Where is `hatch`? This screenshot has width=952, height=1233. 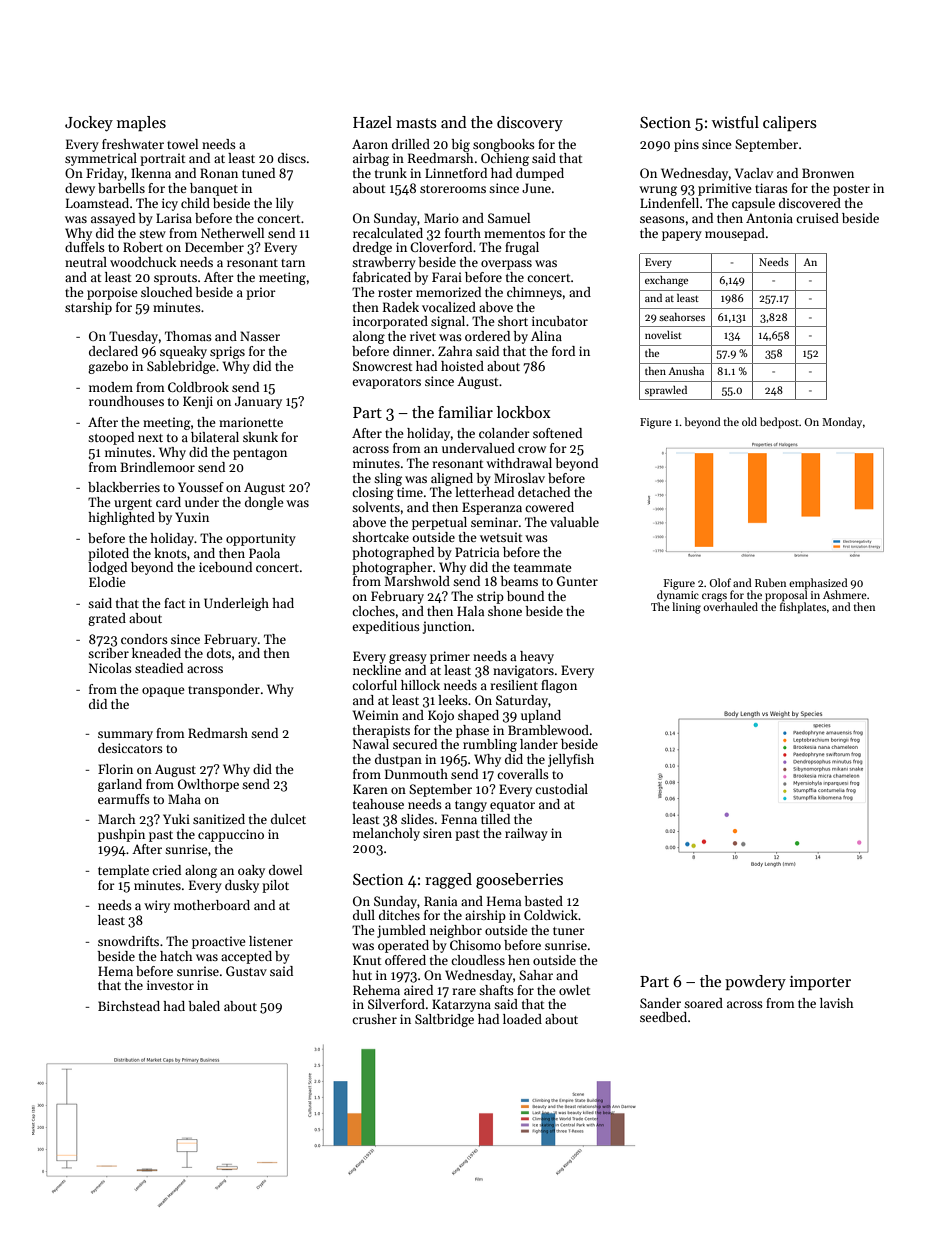
hatch is located at coordinates (176, 956).
